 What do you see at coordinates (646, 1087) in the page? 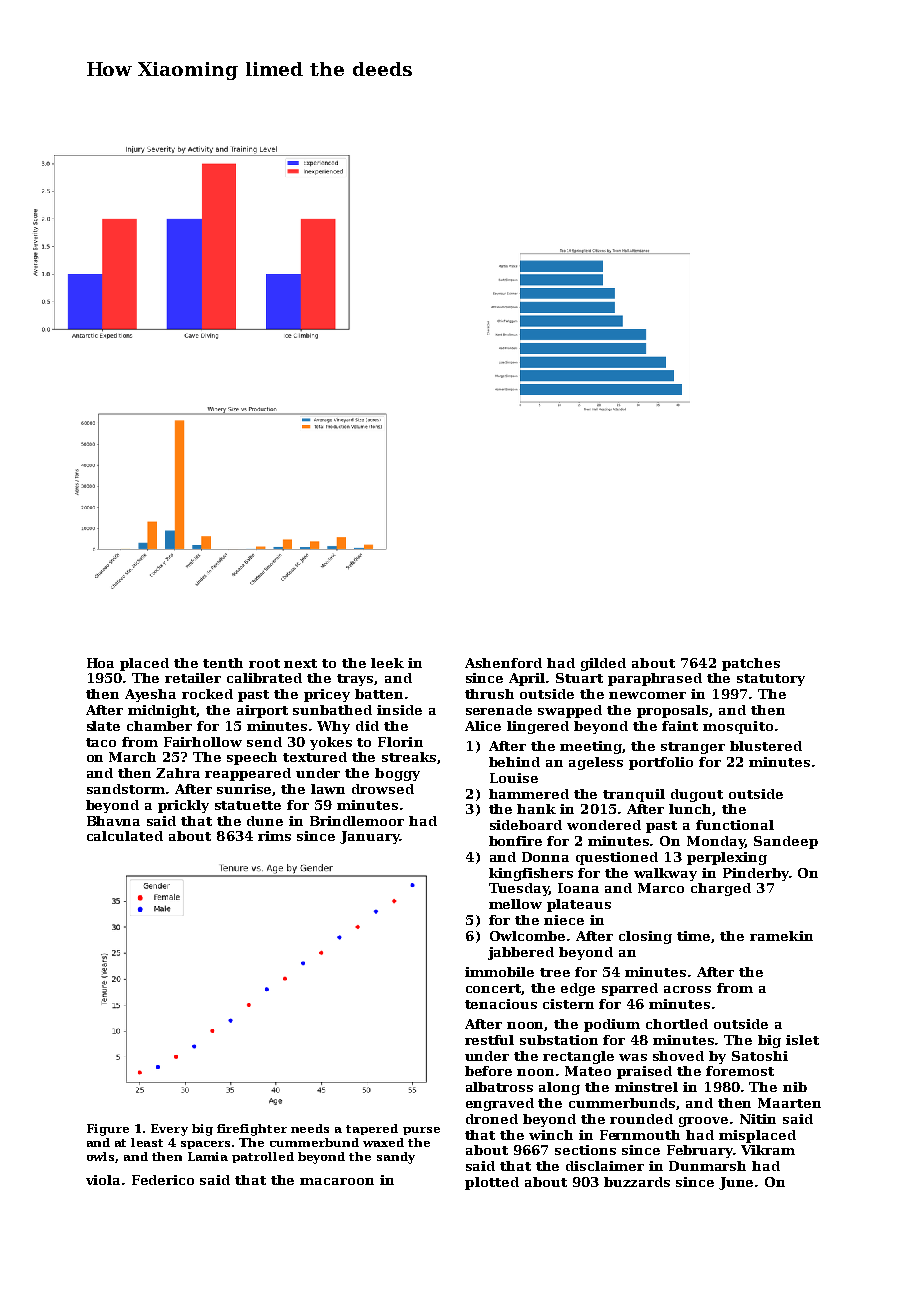
I see `minstrel` at bounding box center [646, 1087].
